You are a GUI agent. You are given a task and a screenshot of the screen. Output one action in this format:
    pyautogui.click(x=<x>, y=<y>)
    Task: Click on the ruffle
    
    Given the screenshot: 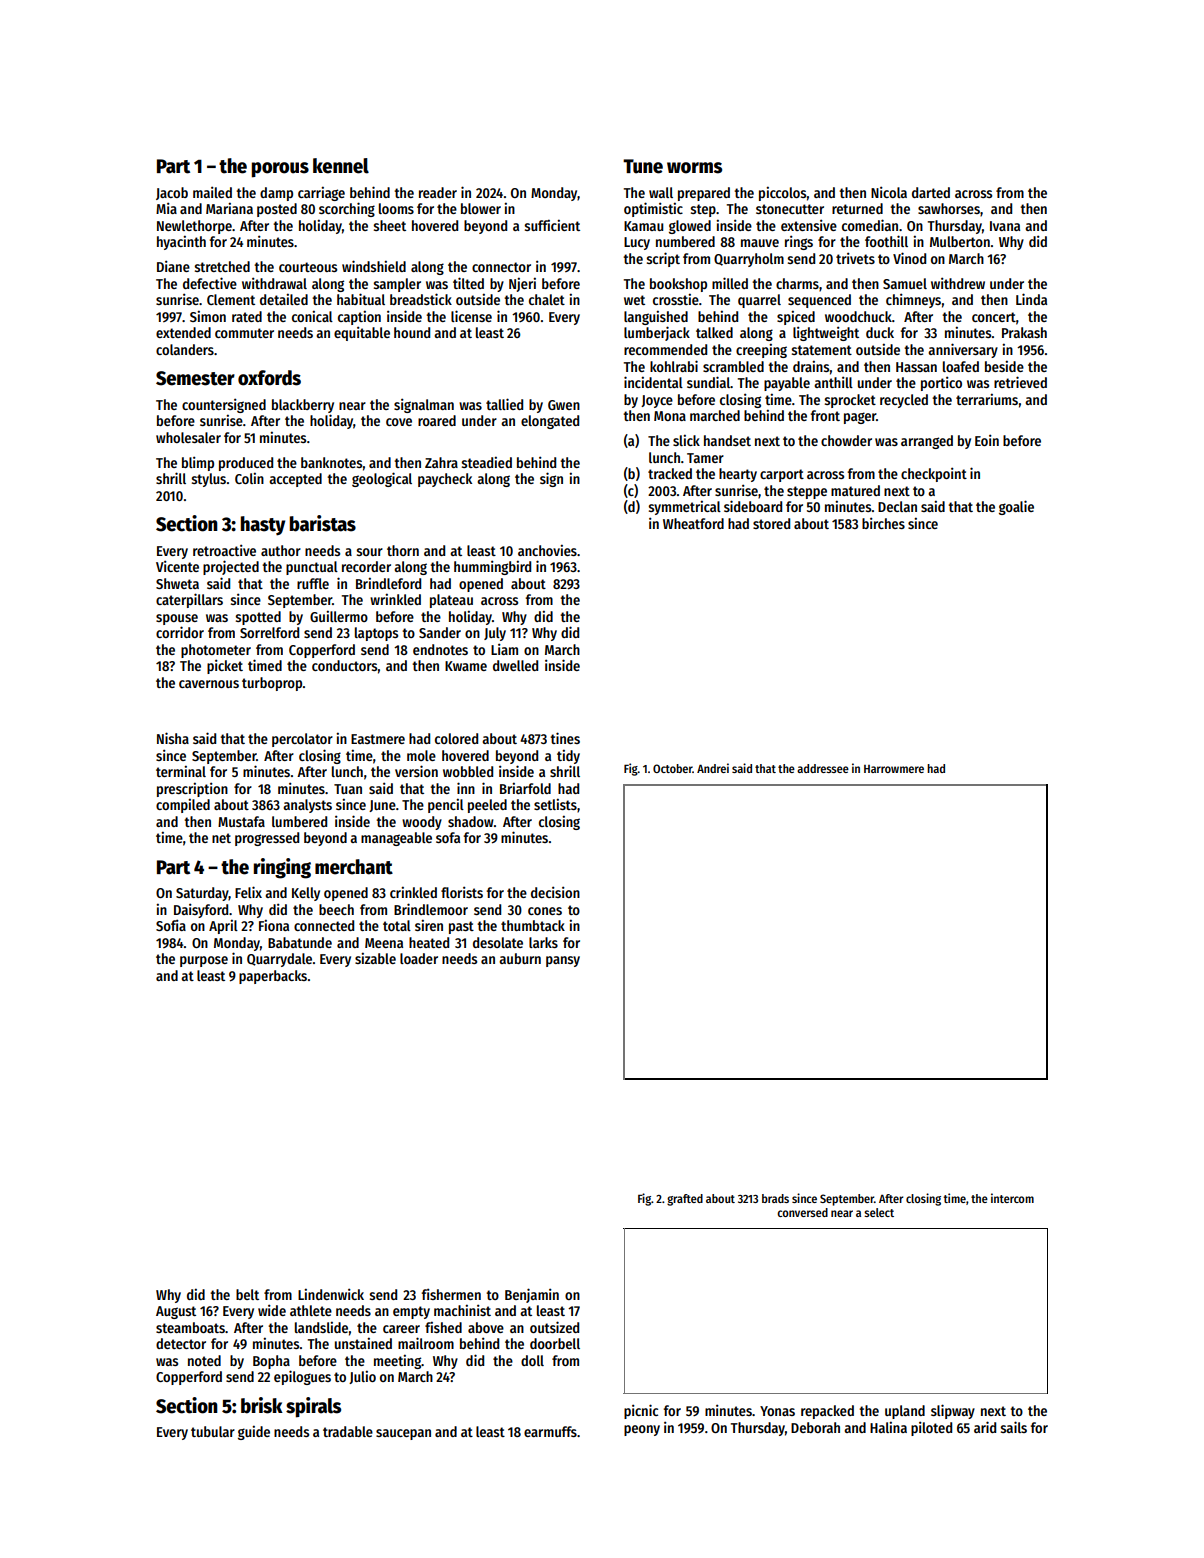 What is the action you would take?
    pyautogui.click(x=313, y=583)
